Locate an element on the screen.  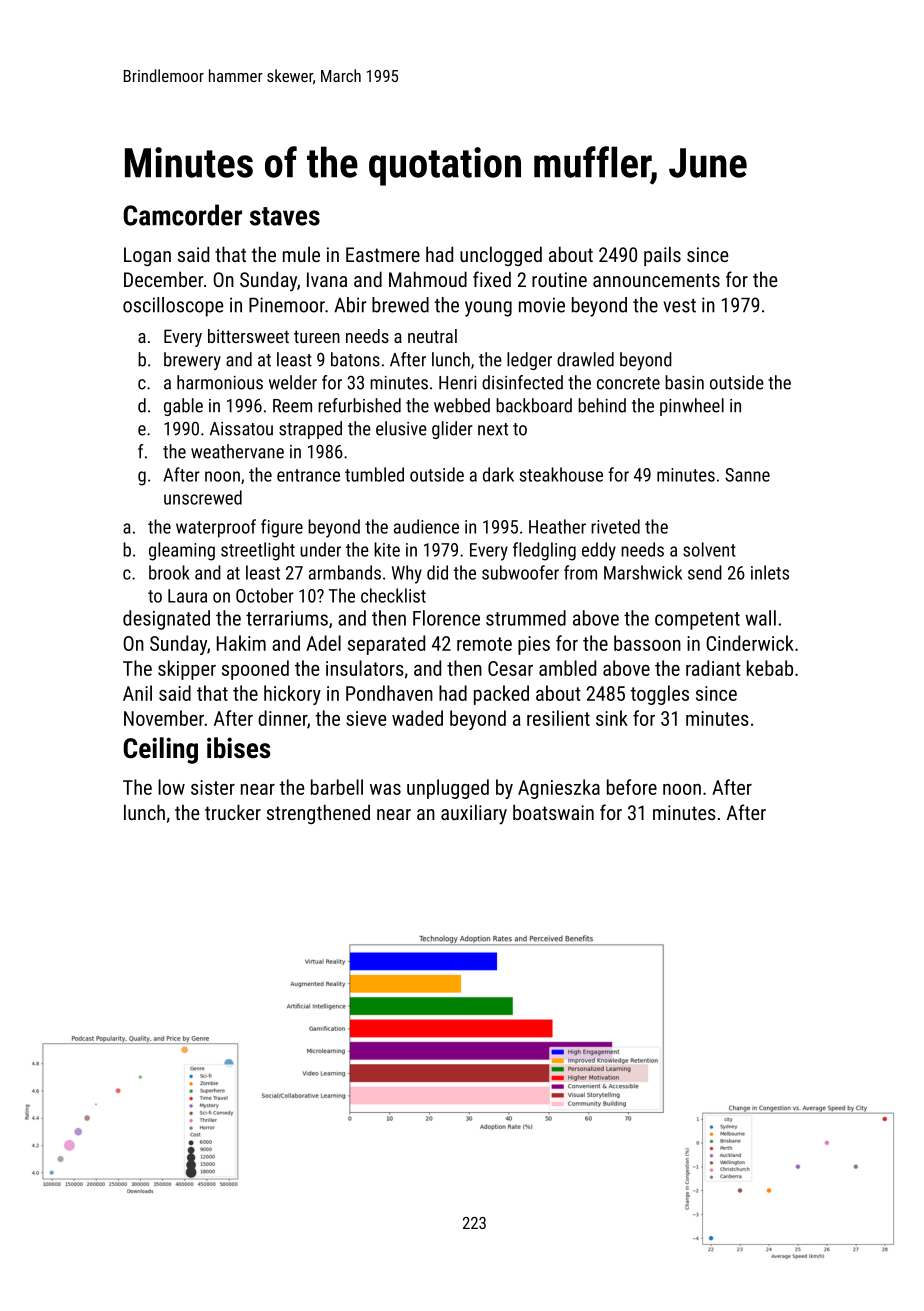
entrance is located at coordinates (308, 475).
